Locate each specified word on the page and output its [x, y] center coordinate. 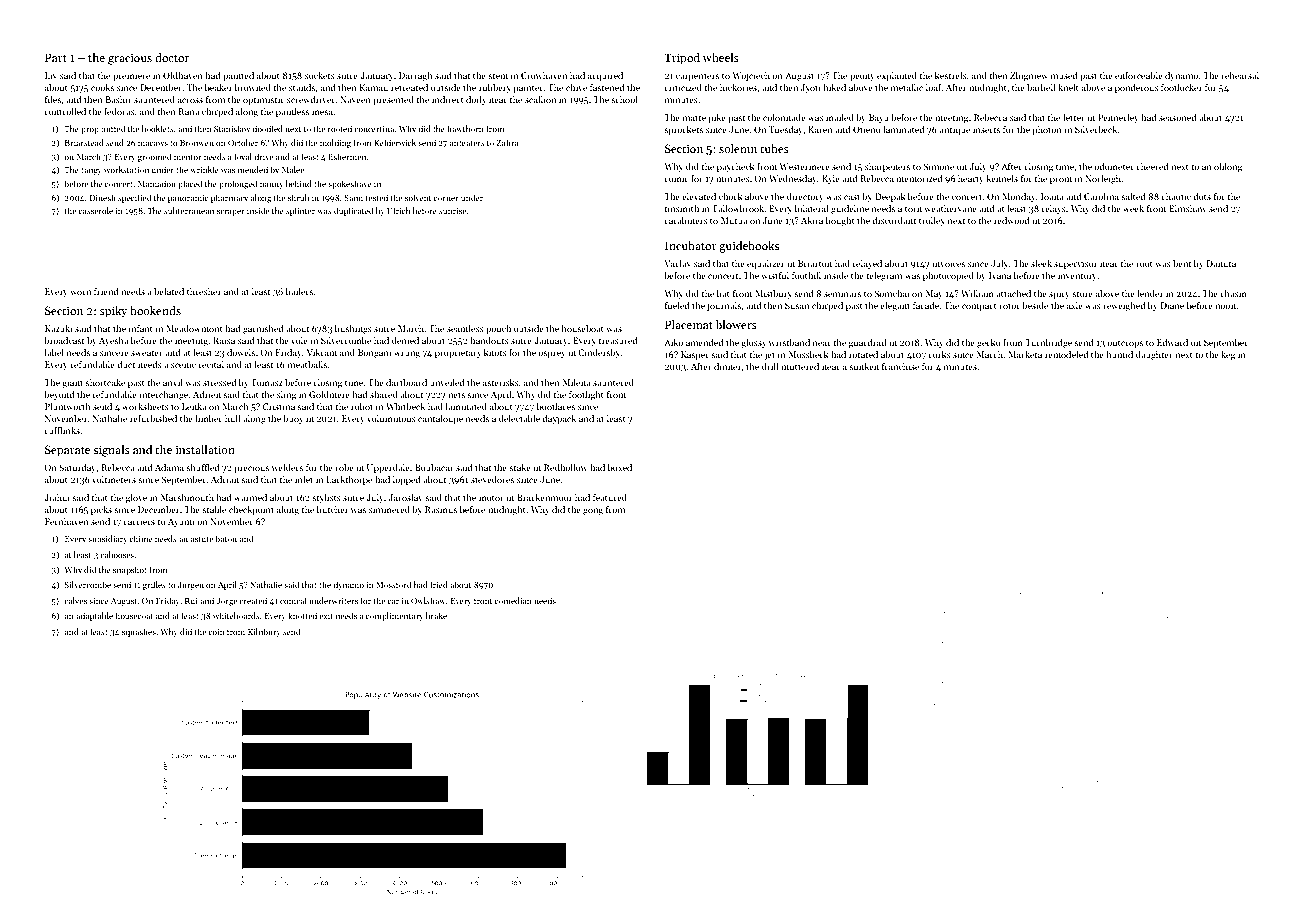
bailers [299, 291]
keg [1228, 355]
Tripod [682, 59]
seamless [465, 328]
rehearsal [1240, 75]
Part [56, 57]
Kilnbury [264, 632]
